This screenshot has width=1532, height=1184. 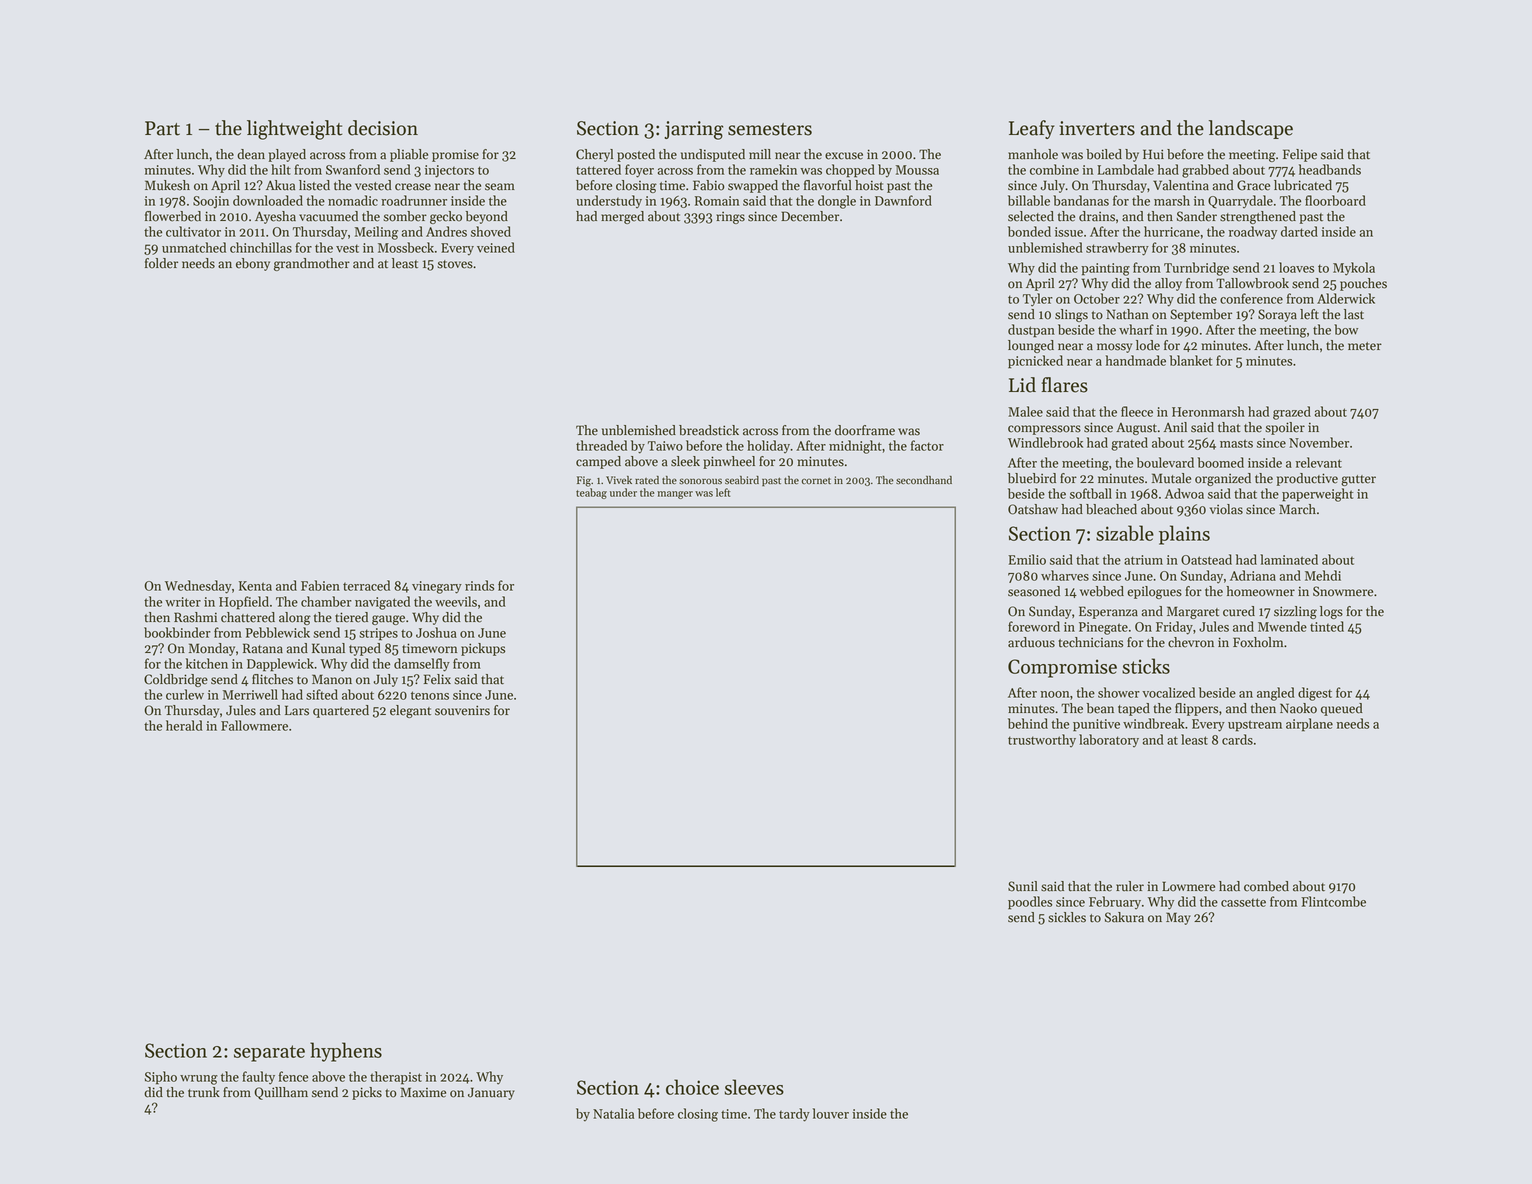 I want to click on souvenirs, so click(x=462, y=710).
